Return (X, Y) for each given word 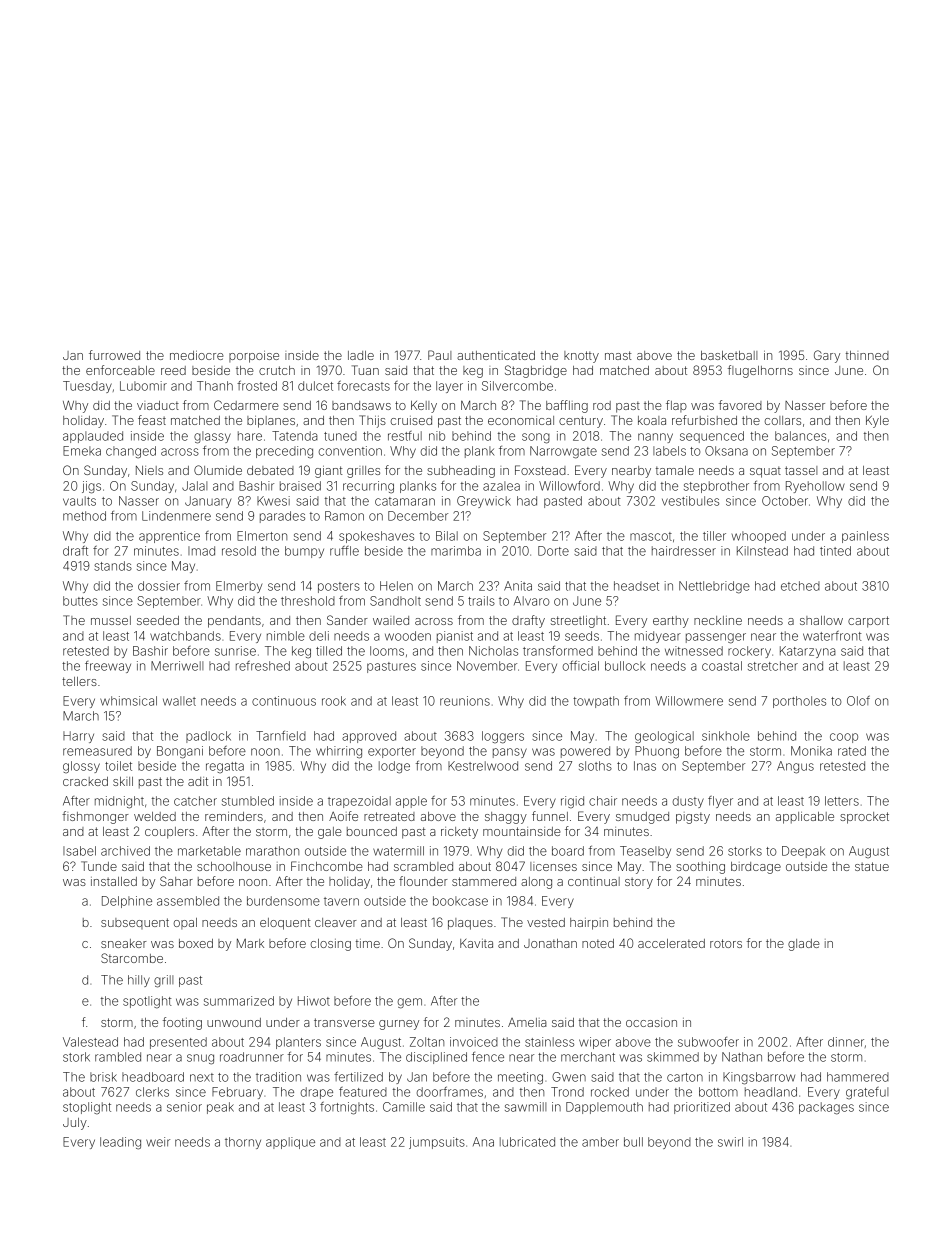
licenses (553, 866)
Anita (518, 586)
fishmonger (95, 817)
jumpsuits (437, 1143)
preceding (284, 452)
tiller (714, 536)
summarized (239, 1001)
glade (804, 945)
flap (676, 406)
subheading (461, 472)
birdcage (756, 868)
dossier (159, 586)
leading (120, 1143)
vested (546, 922)
